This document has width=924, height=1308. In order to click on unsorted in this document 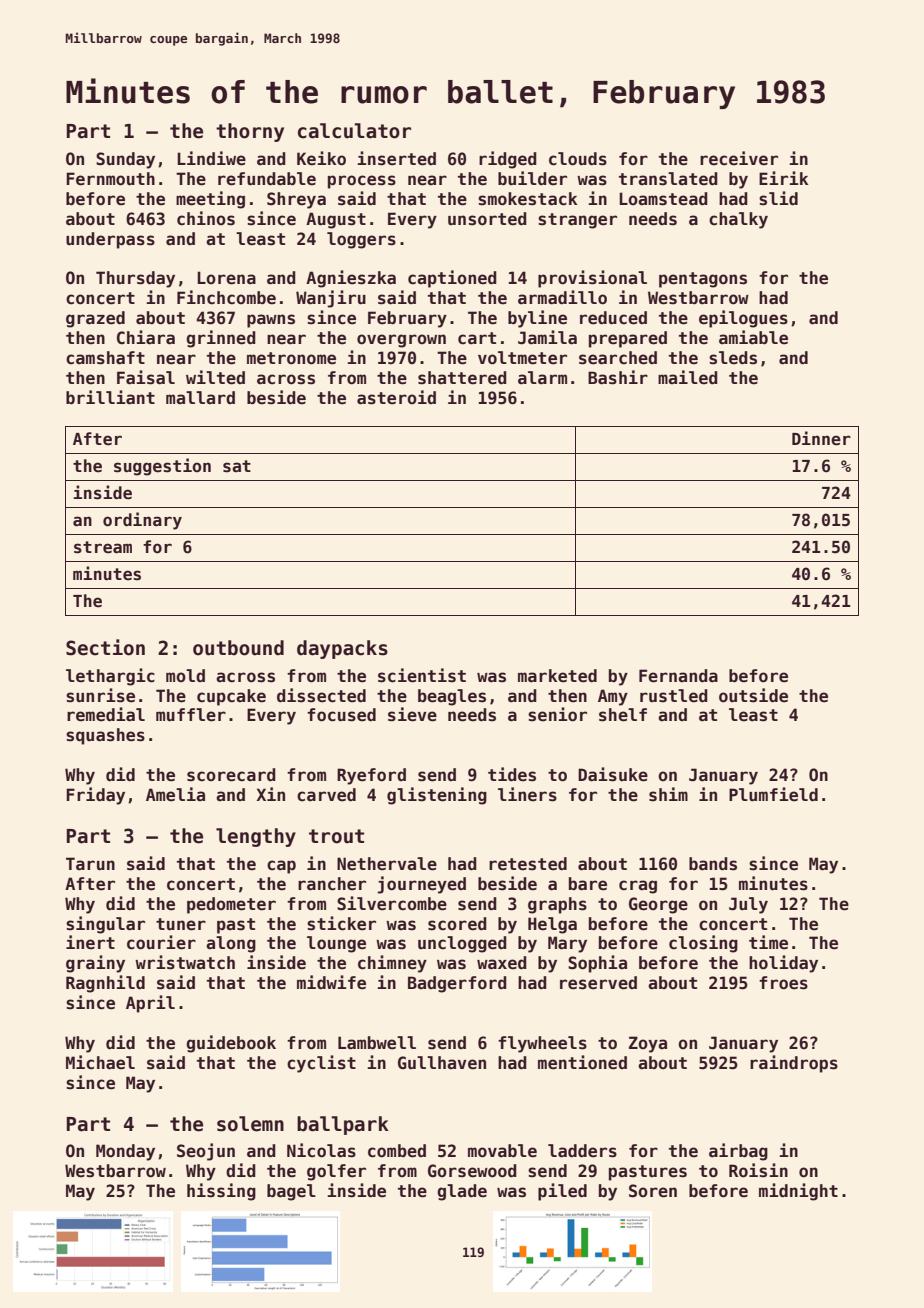, I will do `click(487, 219)`.
